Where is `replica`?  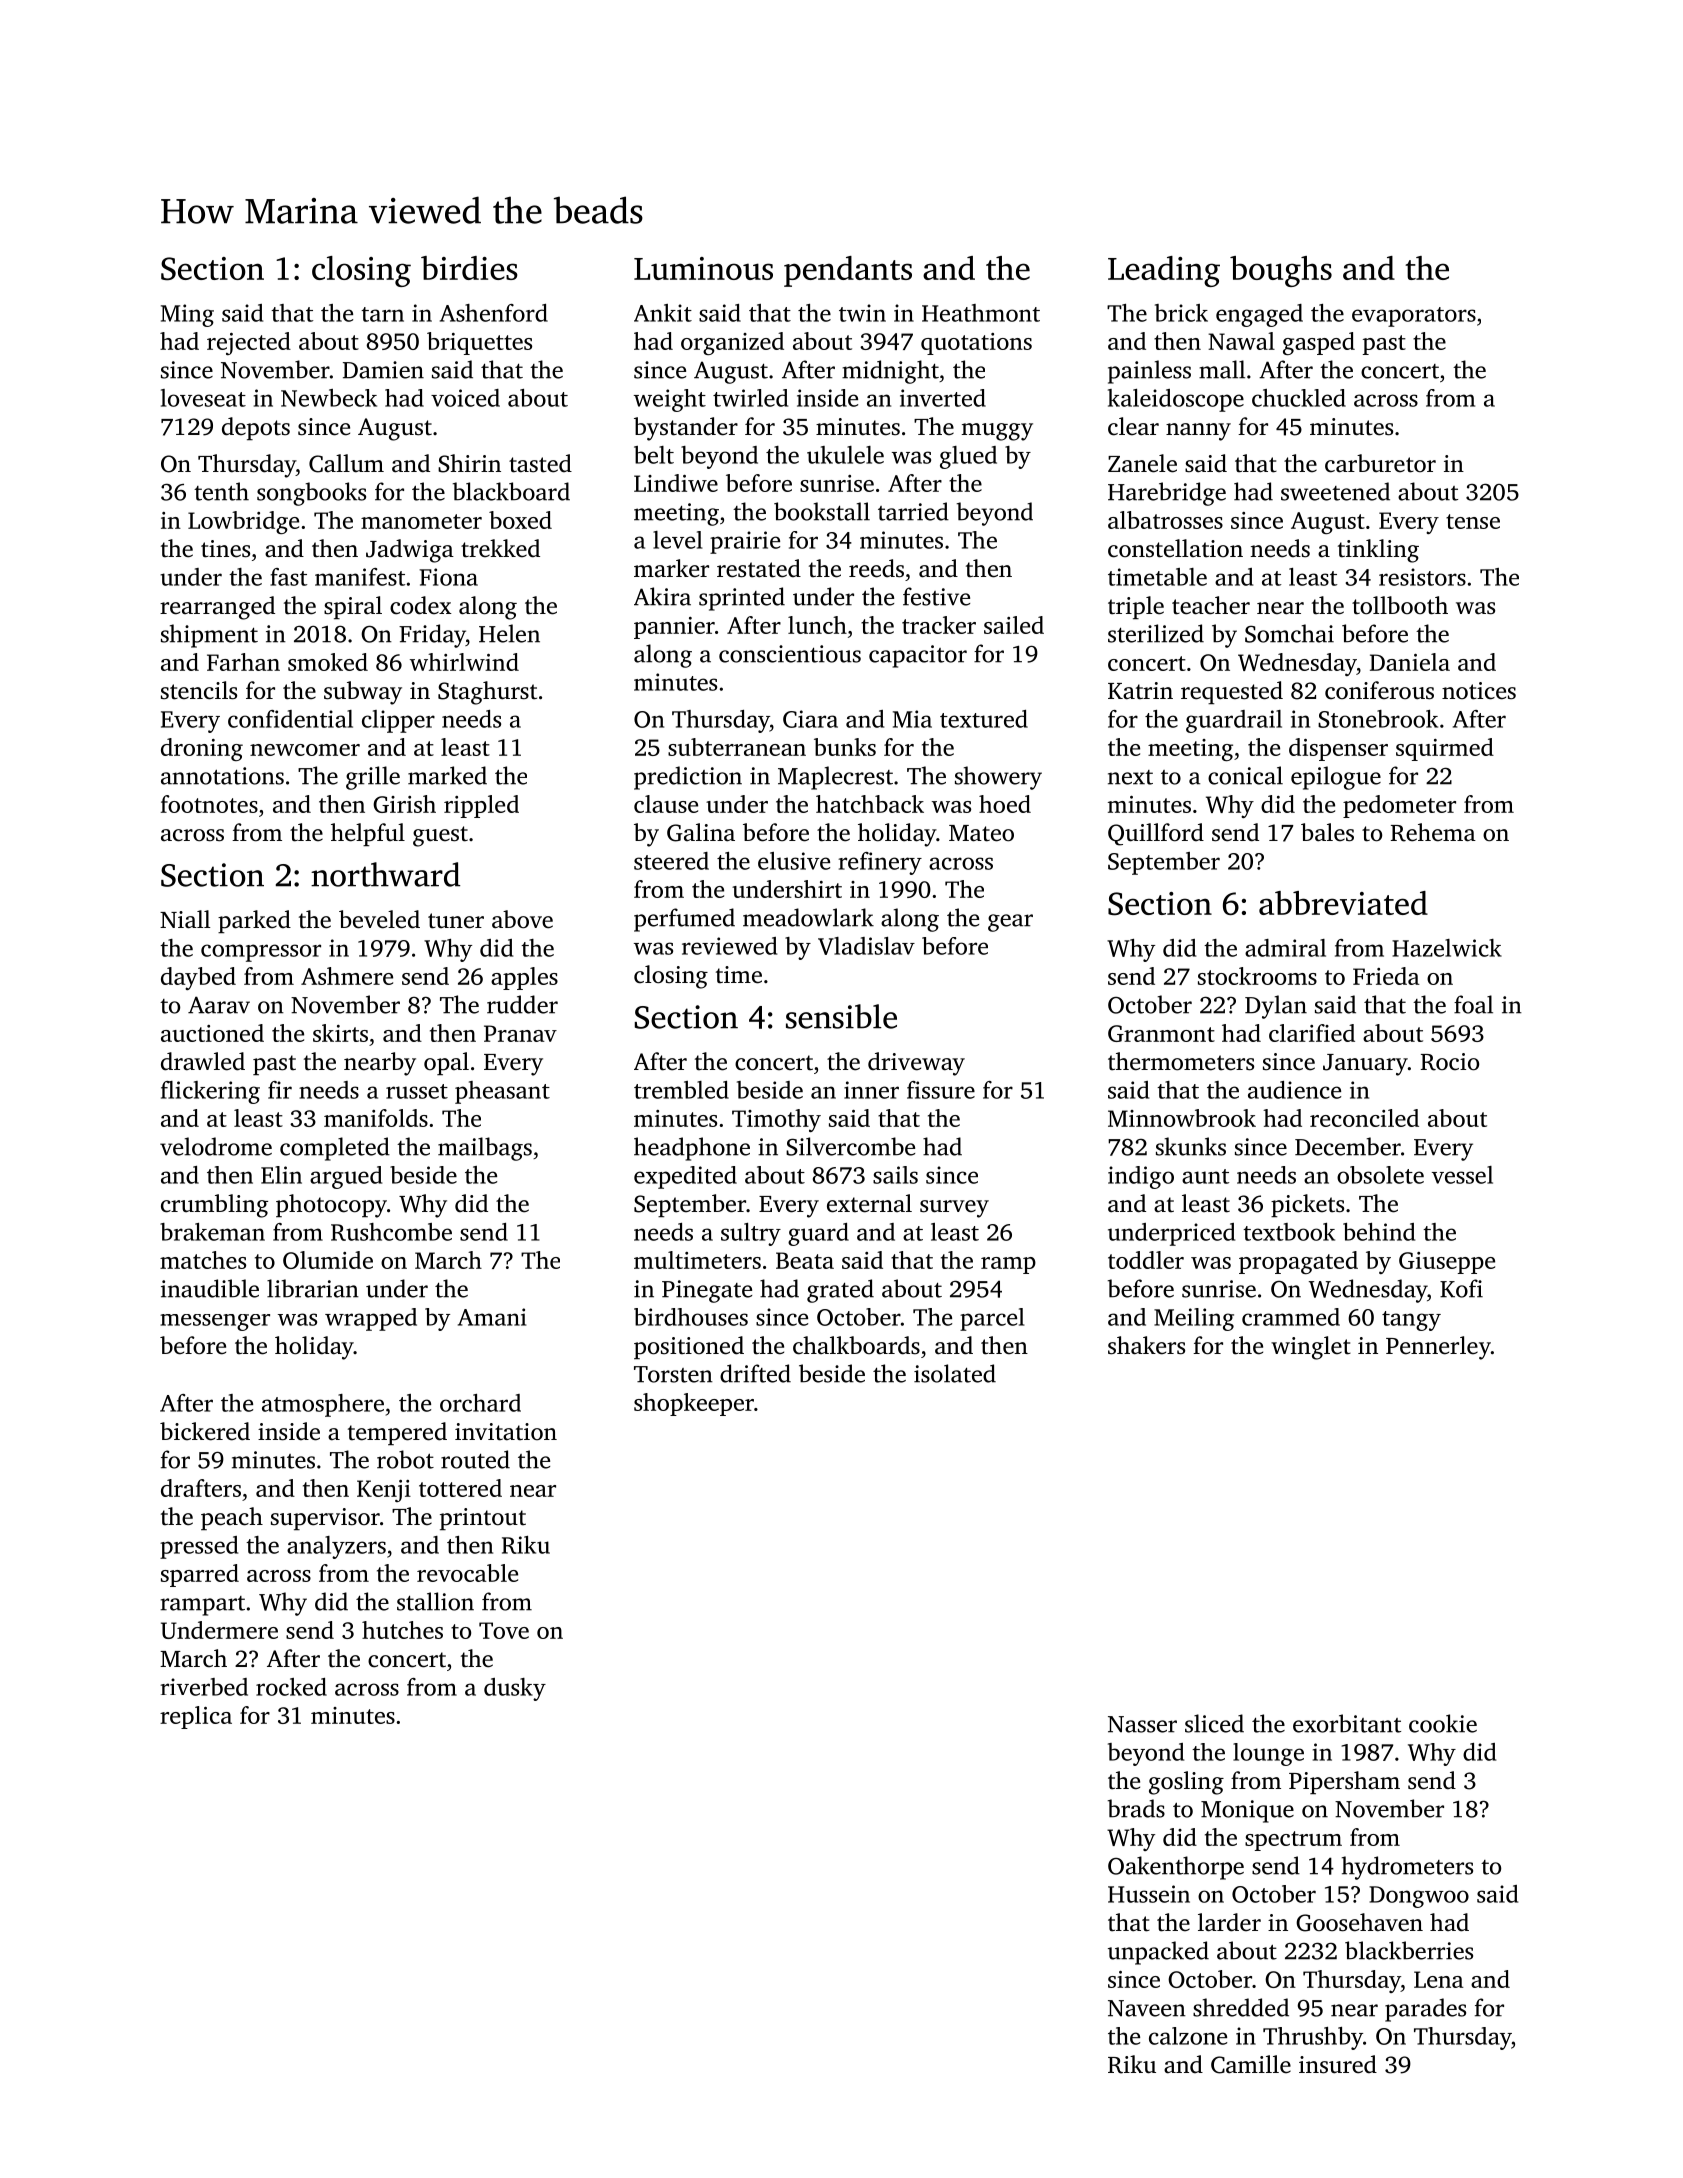 replica is located at coordinates (196, 1717).
